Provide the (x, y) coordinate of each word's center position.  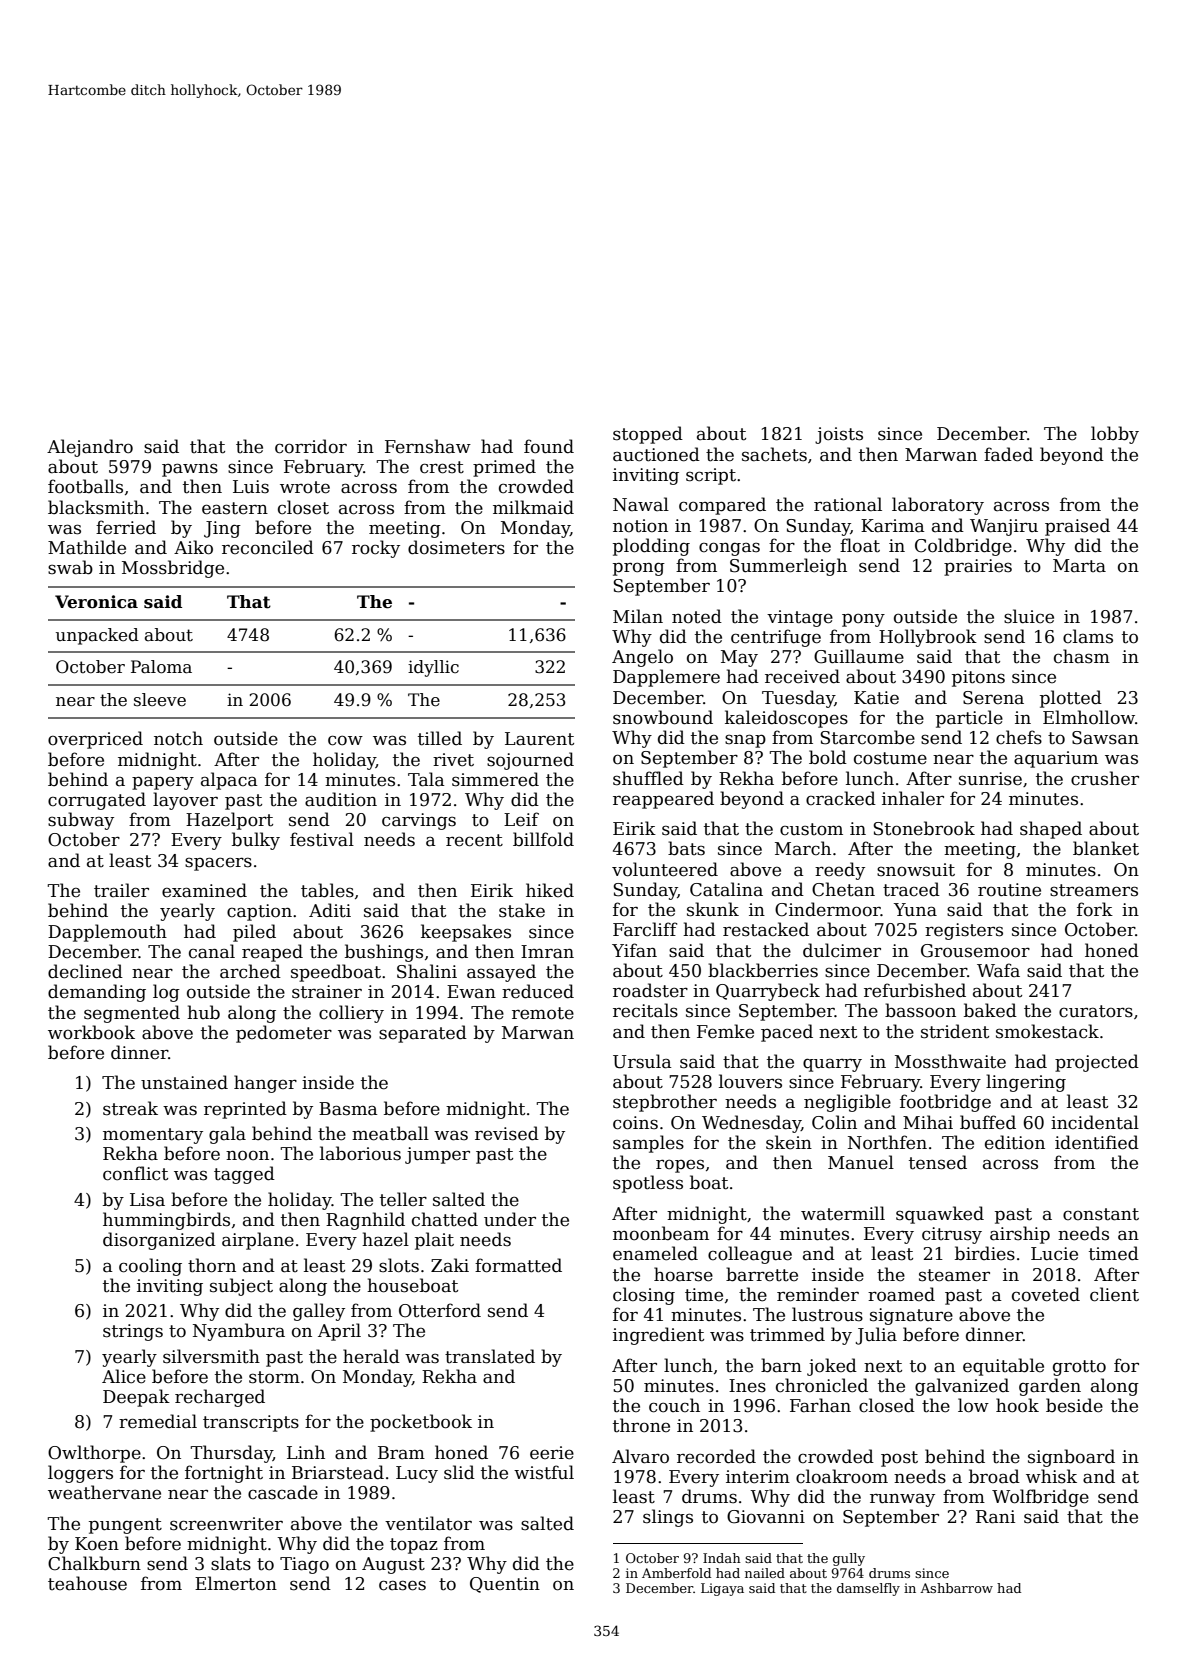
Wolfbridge (1040, 1498)
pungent (125, 1526)
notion (640, 526)
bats (686, 848)
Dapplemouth (107, 933)
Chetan (843, 889)
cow (345, 740)
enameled (655, 1253)
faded (1008, 454)
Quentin (505, 1585)
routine (1009, 890)
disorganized (159, 1241)
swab (70, 567)
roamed (901, 1294)
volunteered (665, 869)
